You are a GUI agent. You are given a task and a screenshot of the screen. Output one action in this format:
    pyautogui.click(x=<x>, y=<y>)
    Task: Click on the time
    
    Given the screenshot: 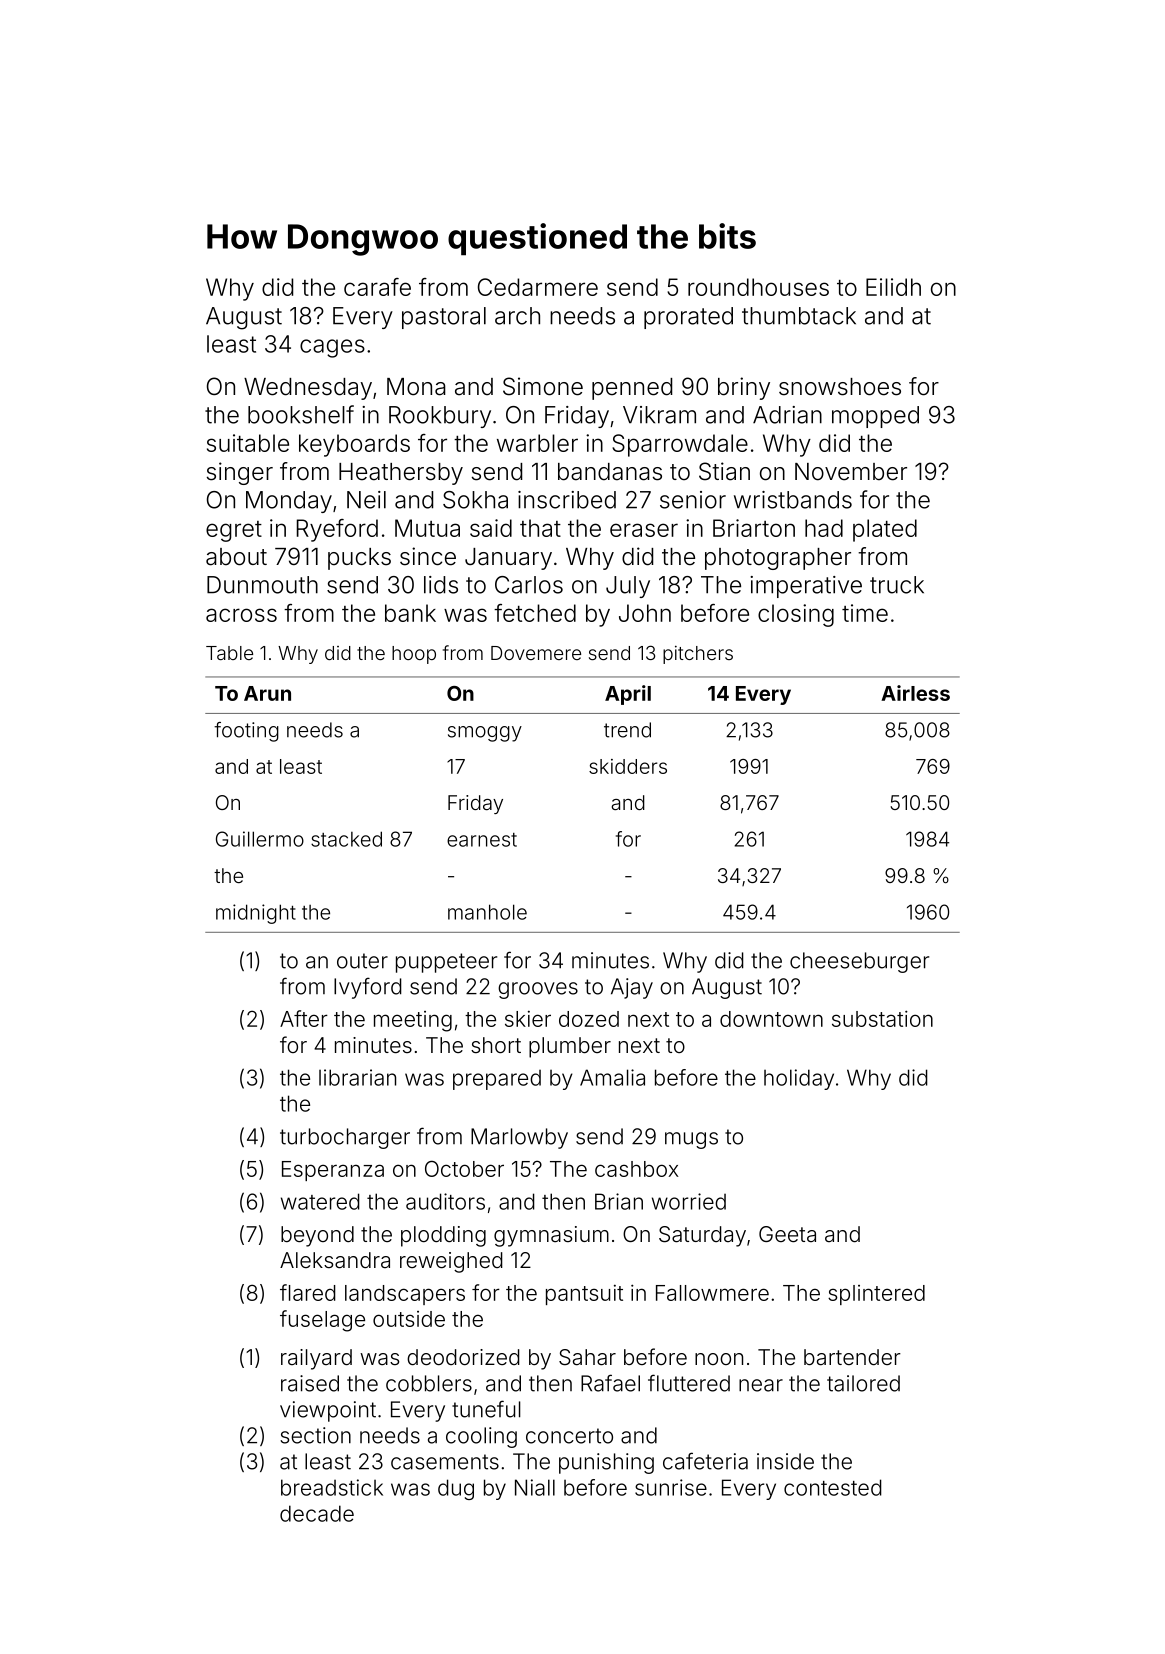 What is the action you would take?
    pyautogui.click(x=865, y=613)
